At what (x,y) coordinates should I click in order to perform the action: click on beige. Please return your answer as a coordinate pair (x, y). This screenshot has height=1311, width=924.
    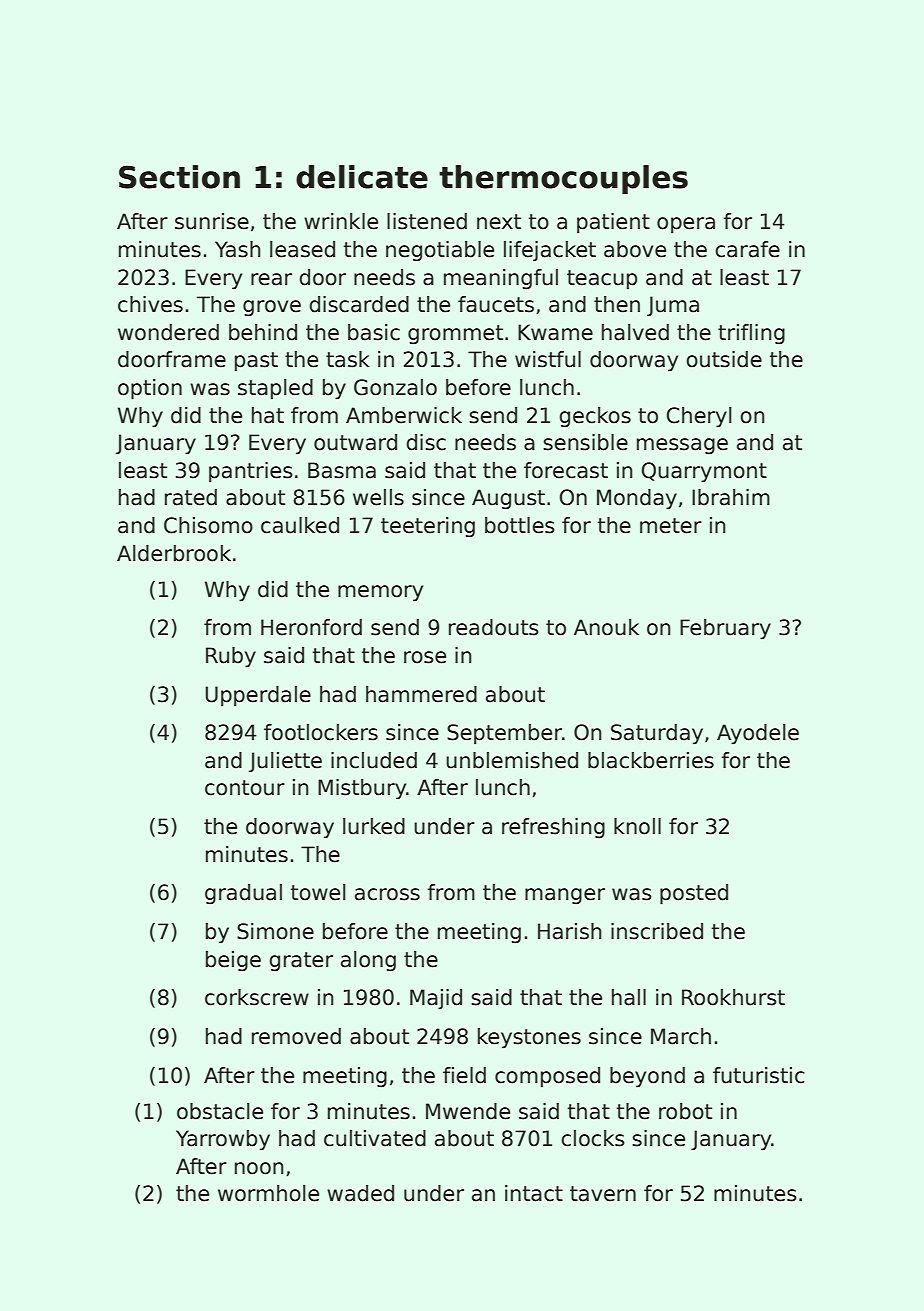
    Looking at the image, I should click on (233, 961).
